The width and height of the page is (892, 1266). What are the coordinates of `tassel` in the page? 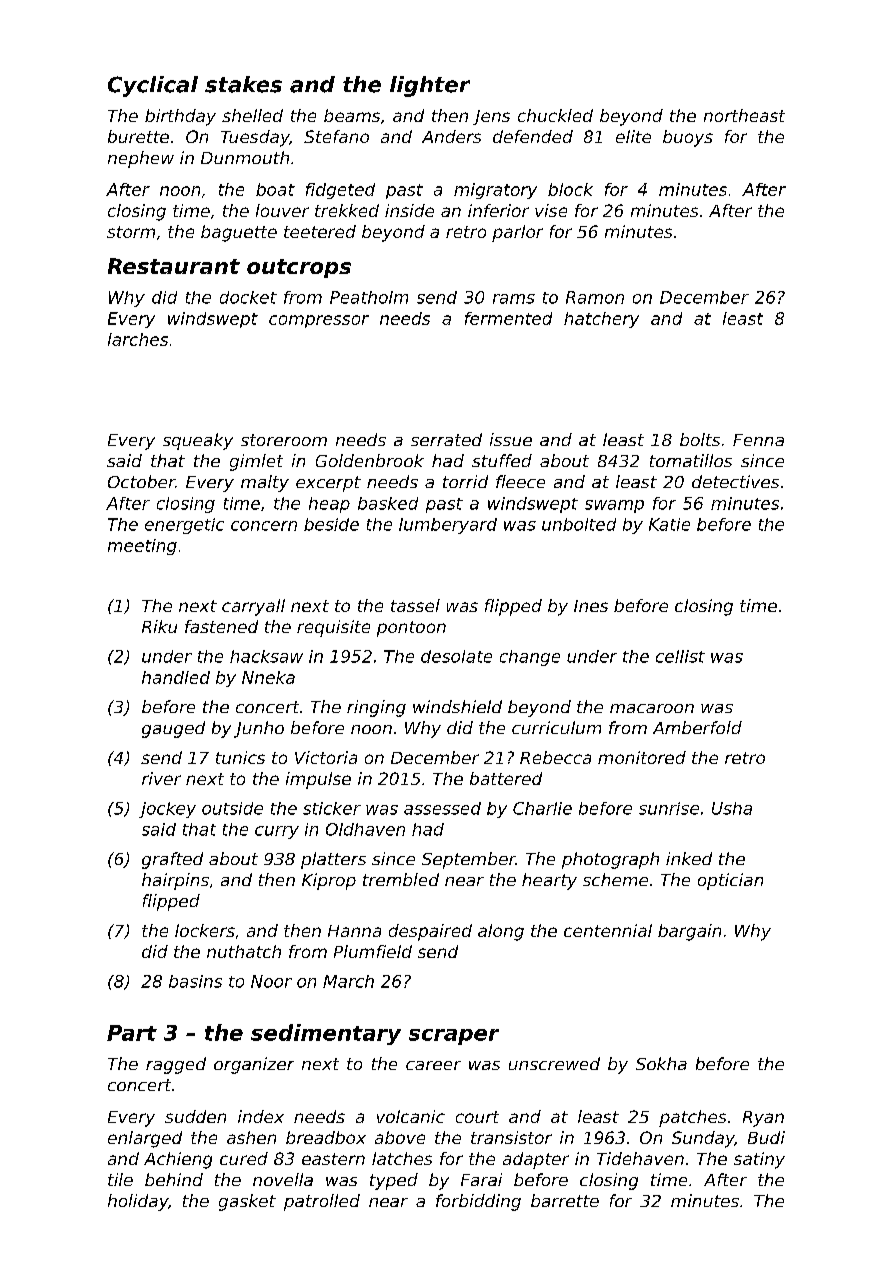 It's located at (415, 605).
